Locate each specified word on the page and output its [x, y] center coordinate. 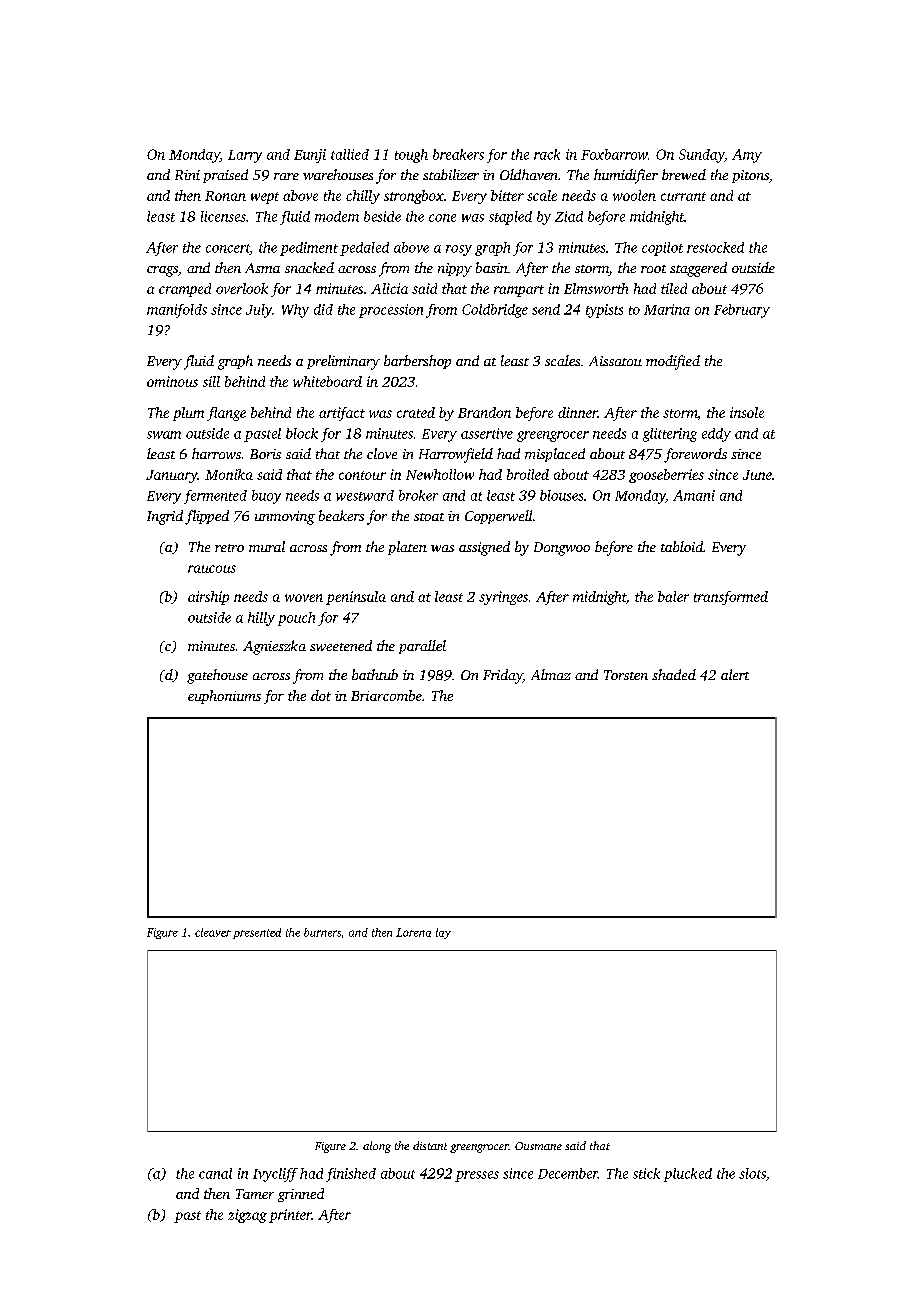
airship [208, 598]
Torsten [626, 675]
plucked [688, 1175]
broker [418, 495]
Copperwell [498, 517]
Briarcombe [386, 695]
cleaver [213, 932]
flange [226, 414]
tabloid [682, 546]
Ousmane [538, 1146]
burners [322, 932]
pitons [750, 176]
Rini [187, 175]
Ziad [569, 216]
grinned [301, 1195]
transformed [731, 598]
